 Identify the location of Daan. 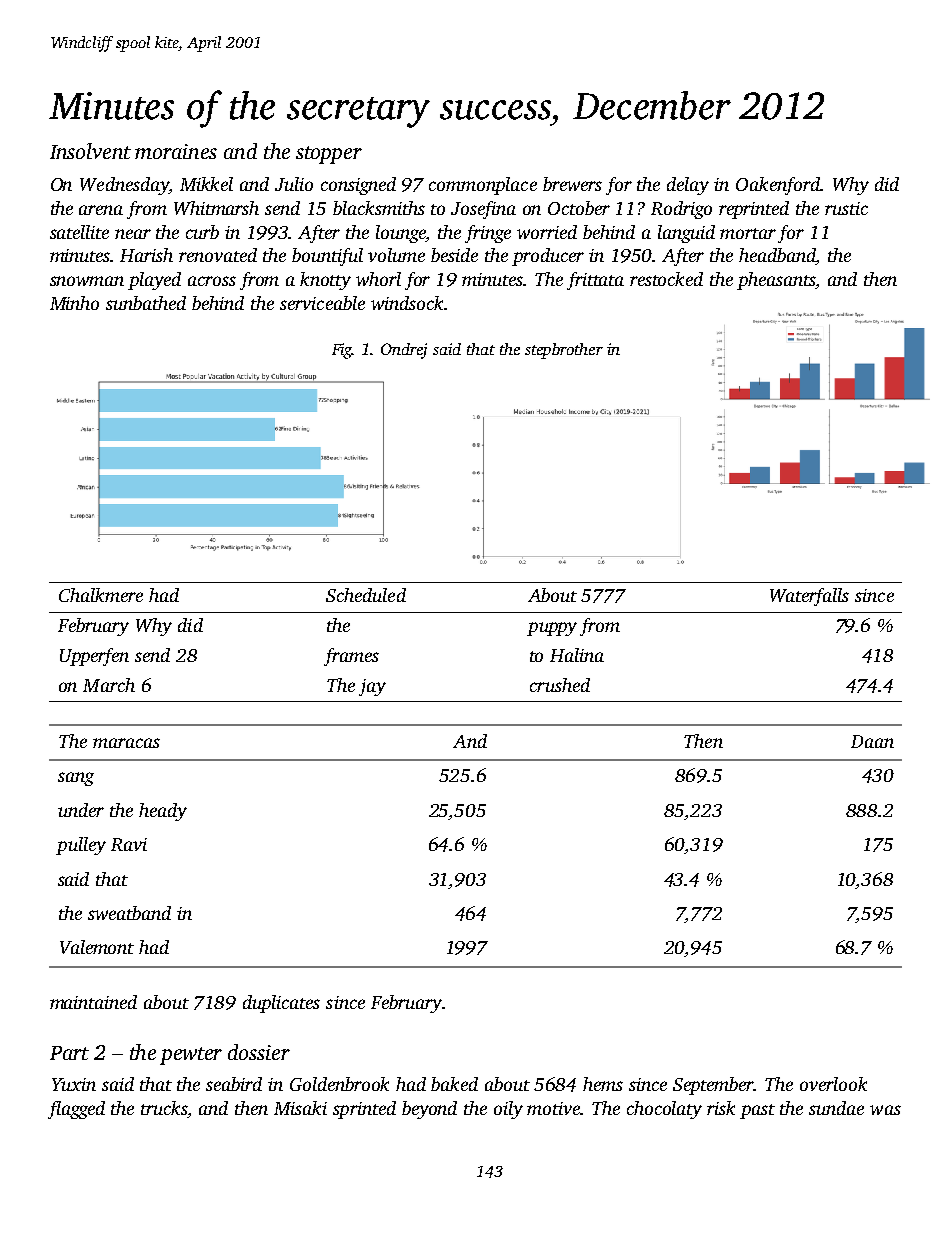
(872, 741).
